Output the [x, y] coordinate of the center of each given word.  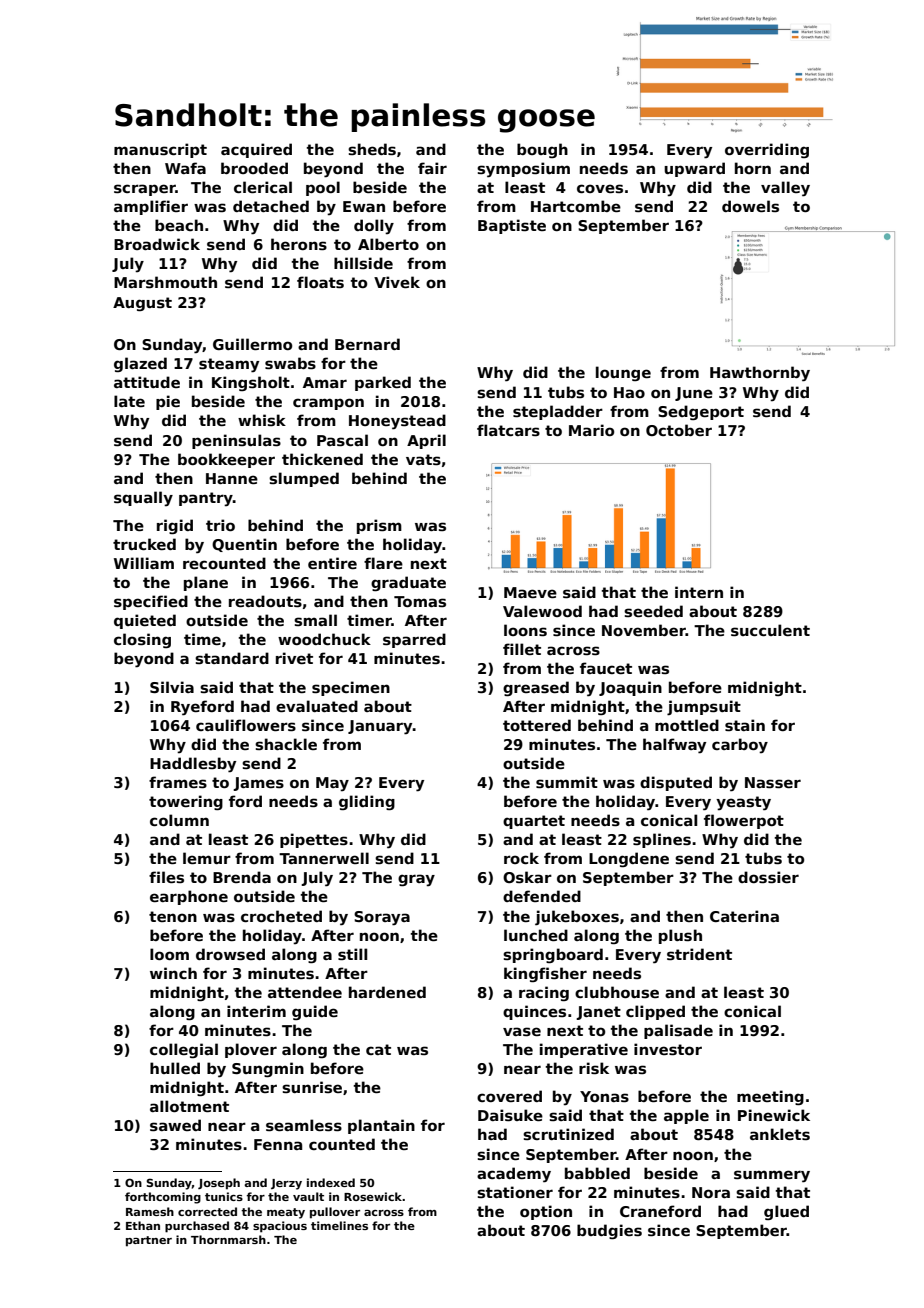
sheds [372, 149]
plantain [381, 1126]
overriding [767, 150]
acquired [256, 150]
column [179, 820]
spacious [280, 1227]
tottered [537, 725]
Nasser [773, 782]
